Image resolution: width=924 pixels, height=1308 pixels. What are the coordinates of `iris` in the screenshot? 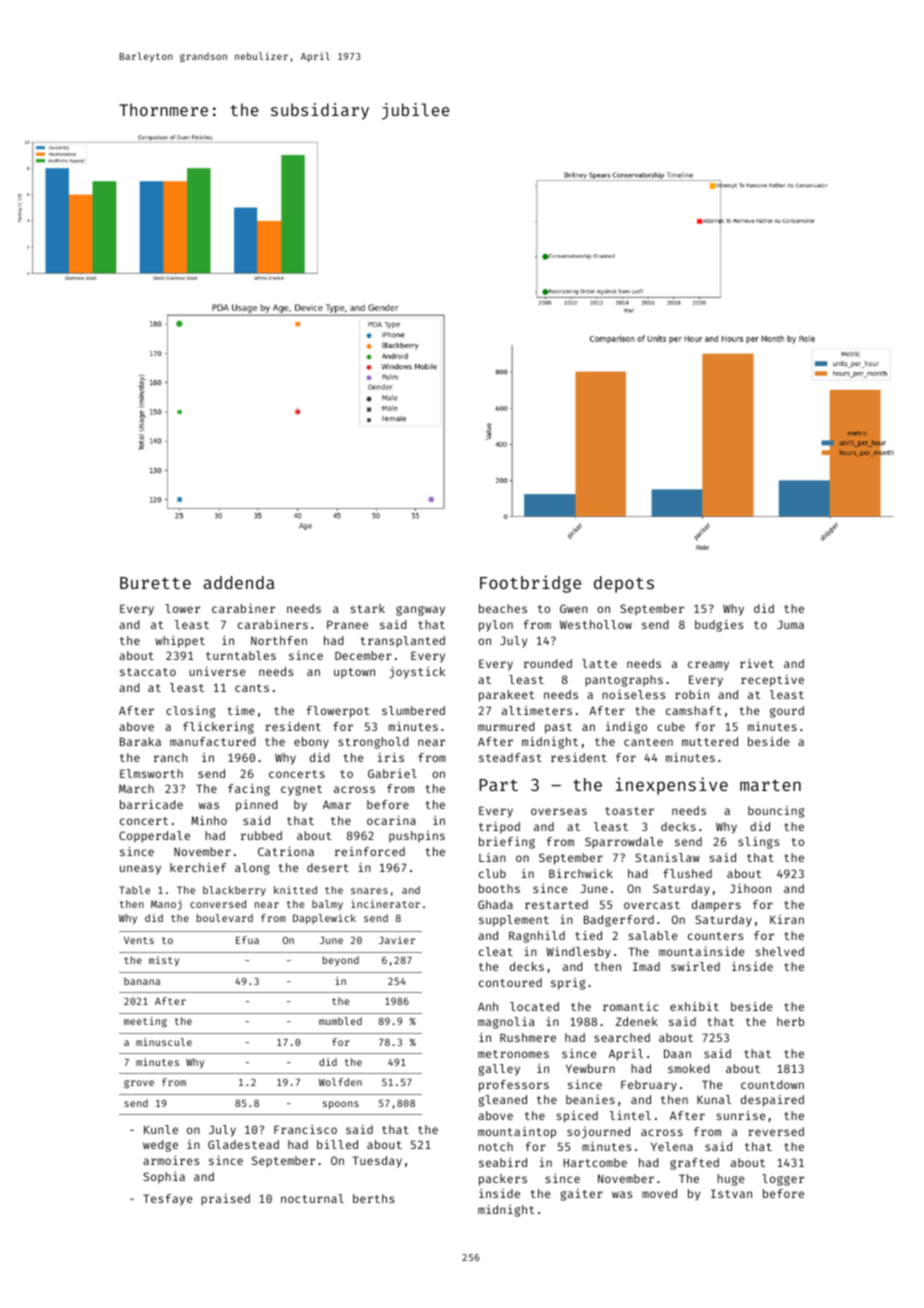 It's located at (391, 757).
